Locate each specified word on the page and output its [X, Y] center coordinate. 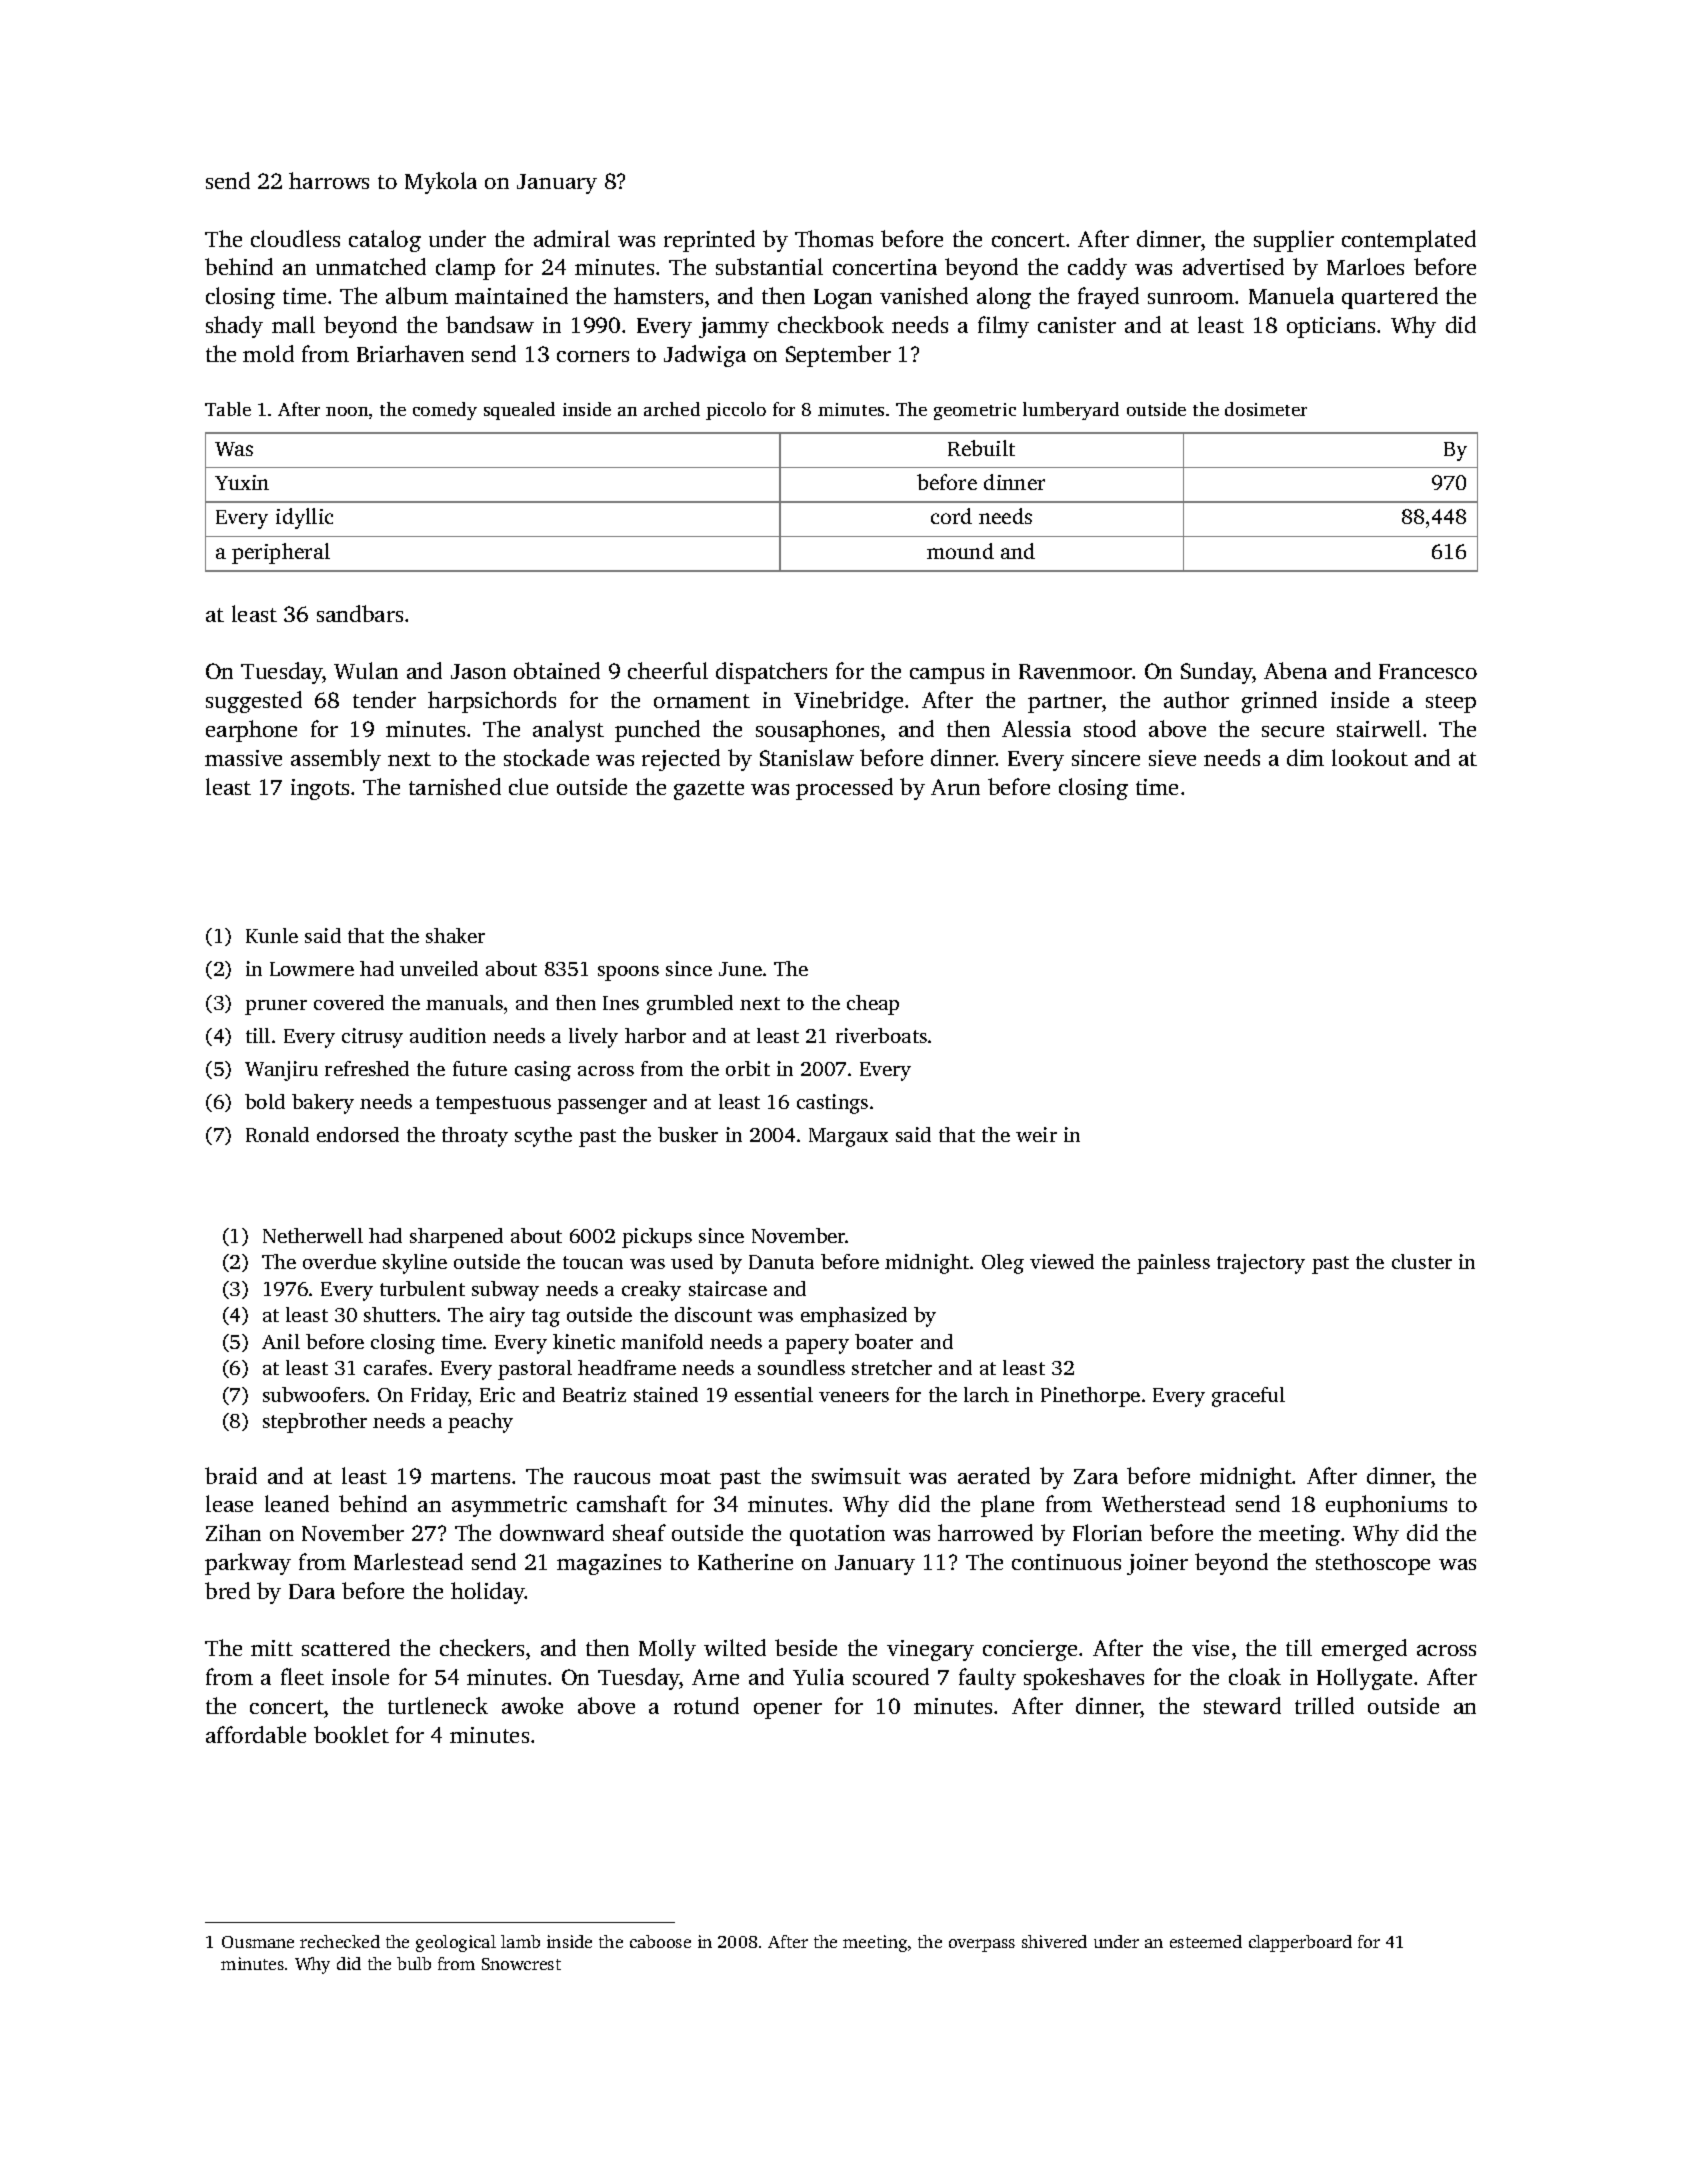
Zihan [233, 1532]
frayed [1108, 298]
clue [528, 786]
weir [1036, 1134]
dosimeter [1266, 409]
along [1004, 298]
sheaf [639, 1532]
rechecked [340, 1941]
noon [347, 411]
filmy [1003, 327]
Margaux [848, 1137]
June [740, 969]
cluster [1422, 1261]
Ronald [277, 1134]
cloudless [295, 238]
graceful [1248, 1397]
